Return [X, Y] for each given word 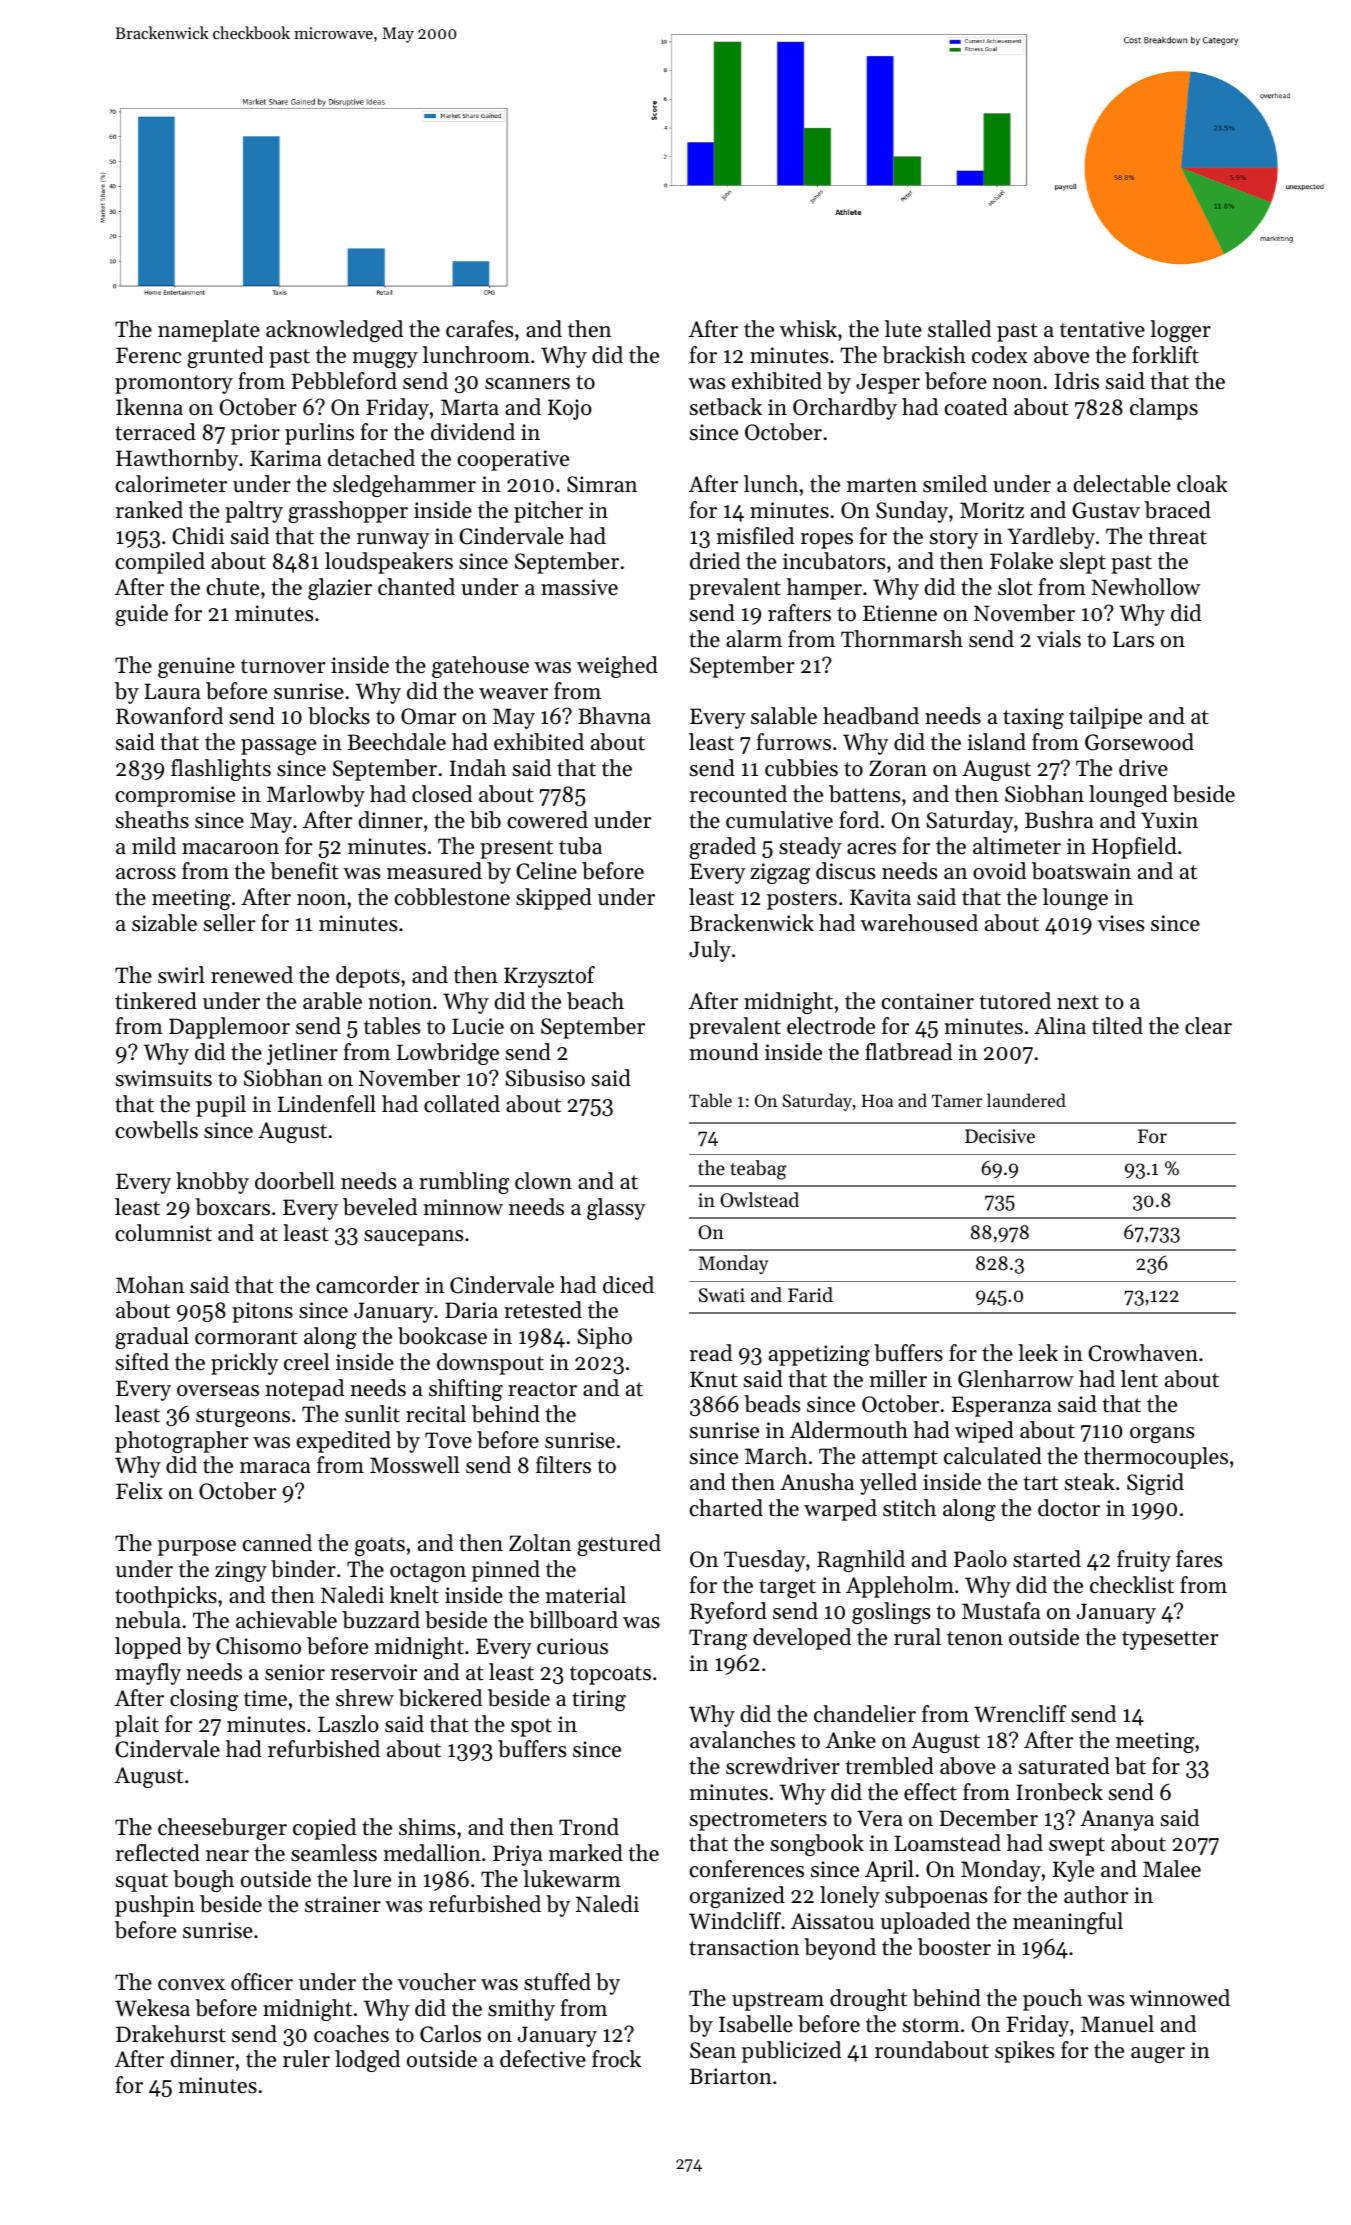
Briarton [731, 2076]
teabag [758, 1170]
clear [1208, 1026]
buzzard [381, 1620]
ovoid [999, 871]
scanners [527, 384]
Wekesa [152, 2008]
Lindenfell [327, 1104]
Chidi [198, 536]
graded [722, 848]
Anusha [817, 1482]
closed [442, 794]
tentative [1102, 329]
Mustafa [1001, 1611]
